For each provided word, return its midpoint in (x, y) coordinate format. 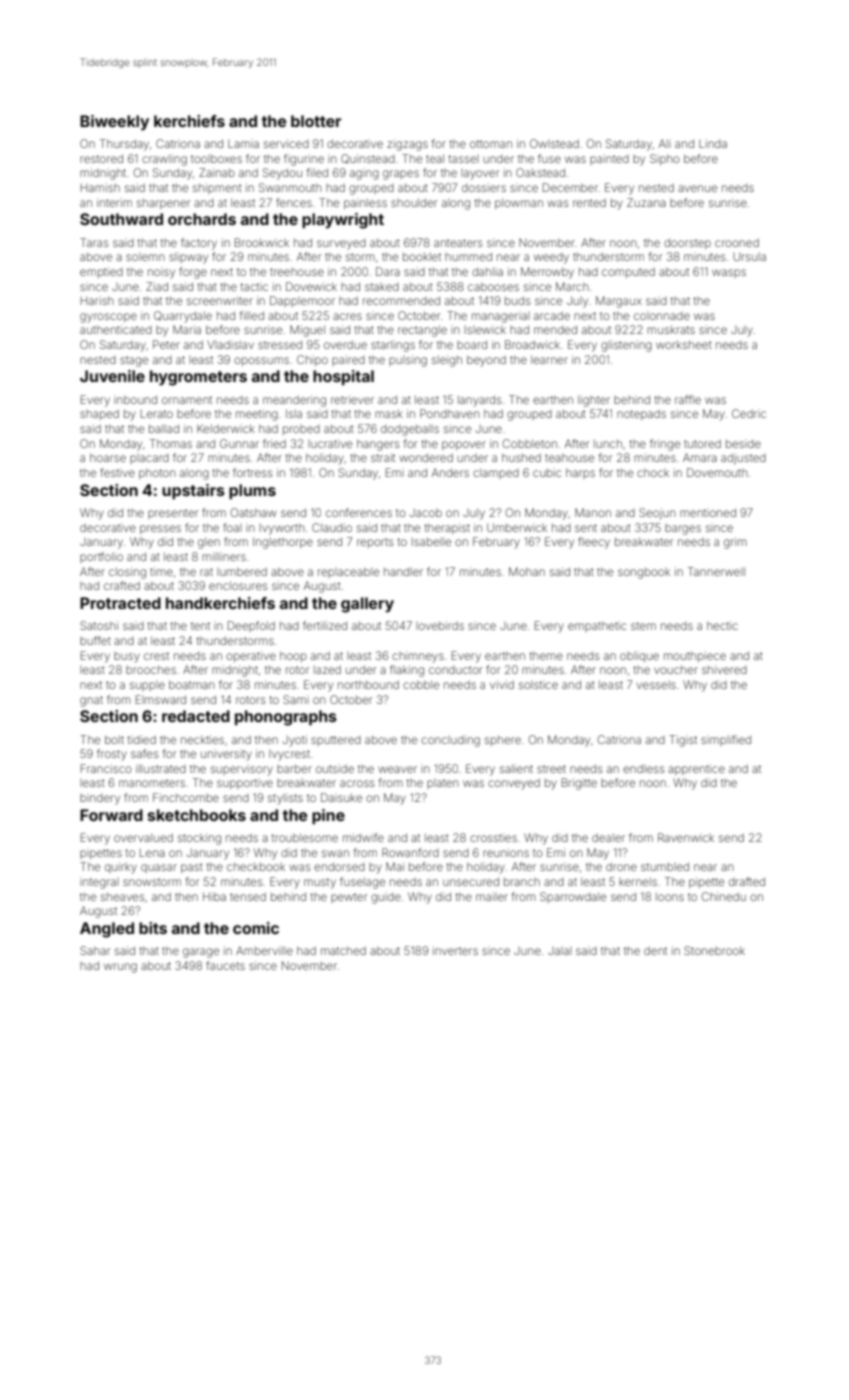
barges (683, 529)
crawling (164, 160)
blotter (316, 121)
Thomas (171, 443)
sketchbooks (197, 815)
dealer (608, 837)
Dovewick (311, 286)
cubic (547, 472)
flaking (407, 671)
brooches (151, 669)
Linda (713, 143)
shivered (724, 669)
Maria (187, 329)
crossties (493, 837)
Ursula (749, 256)
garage (201, 953)
